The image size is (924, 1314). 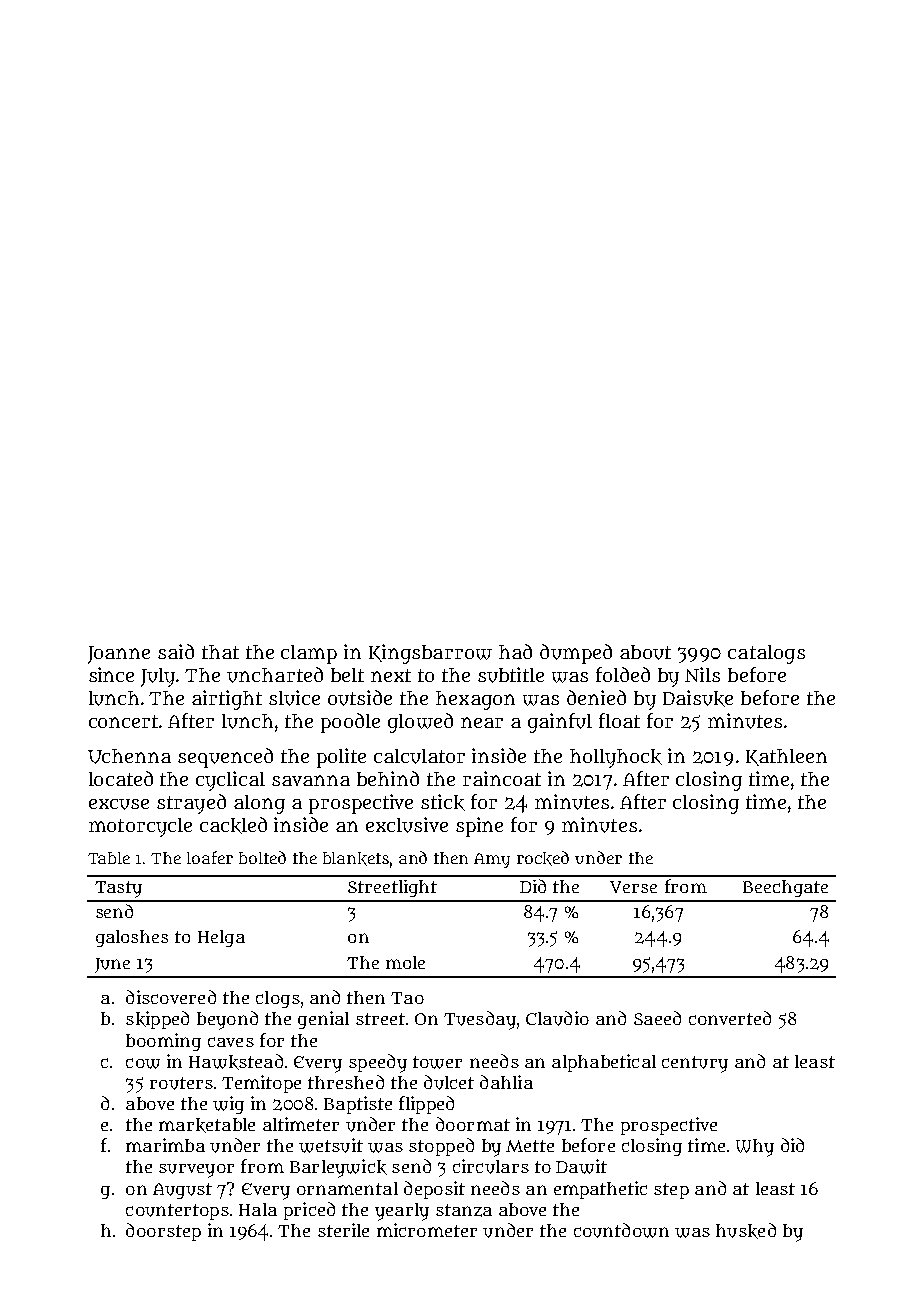 I want to click on dumped, so click(x=576, y=654).
